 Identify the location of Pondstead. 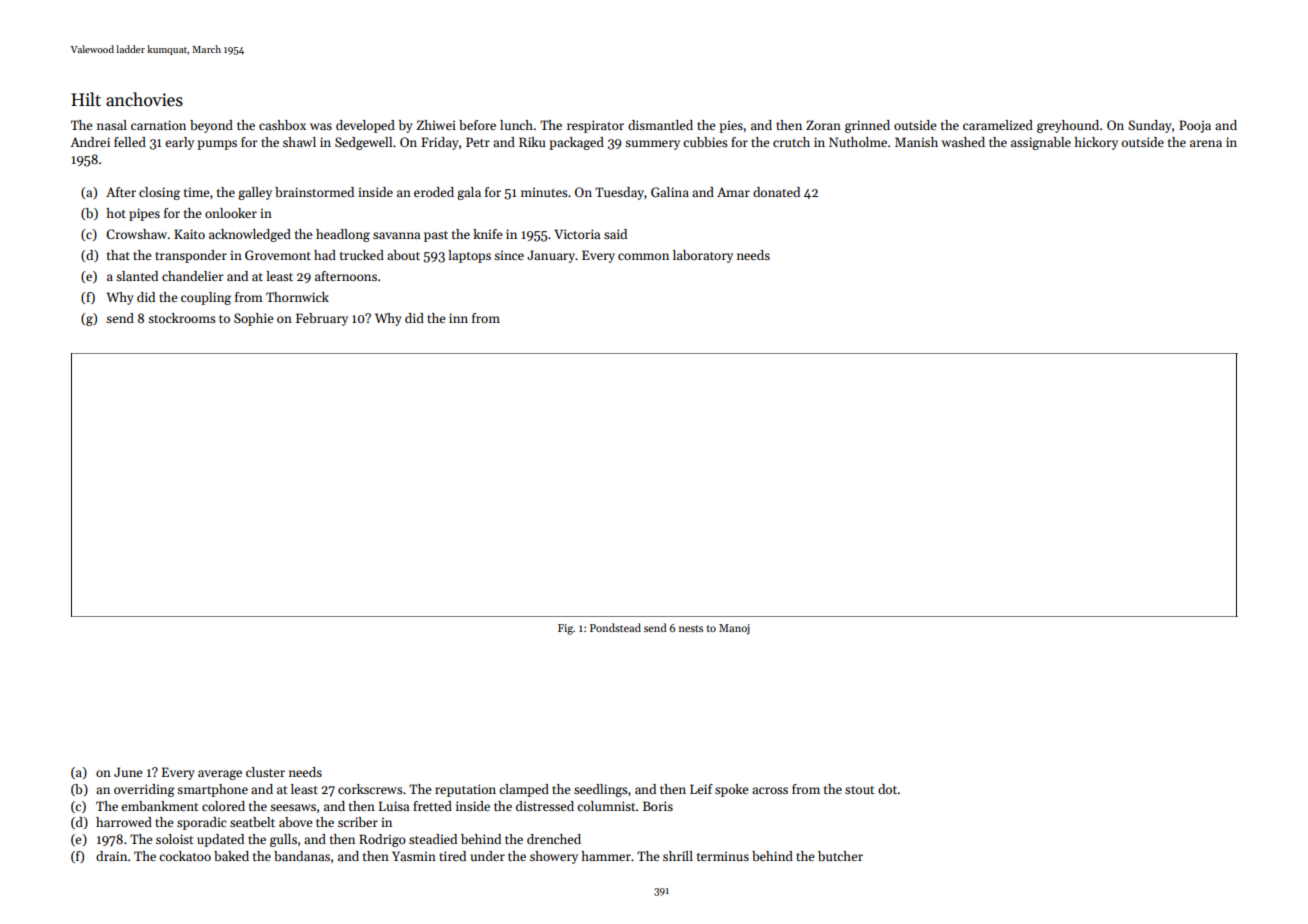
(615, 627).
